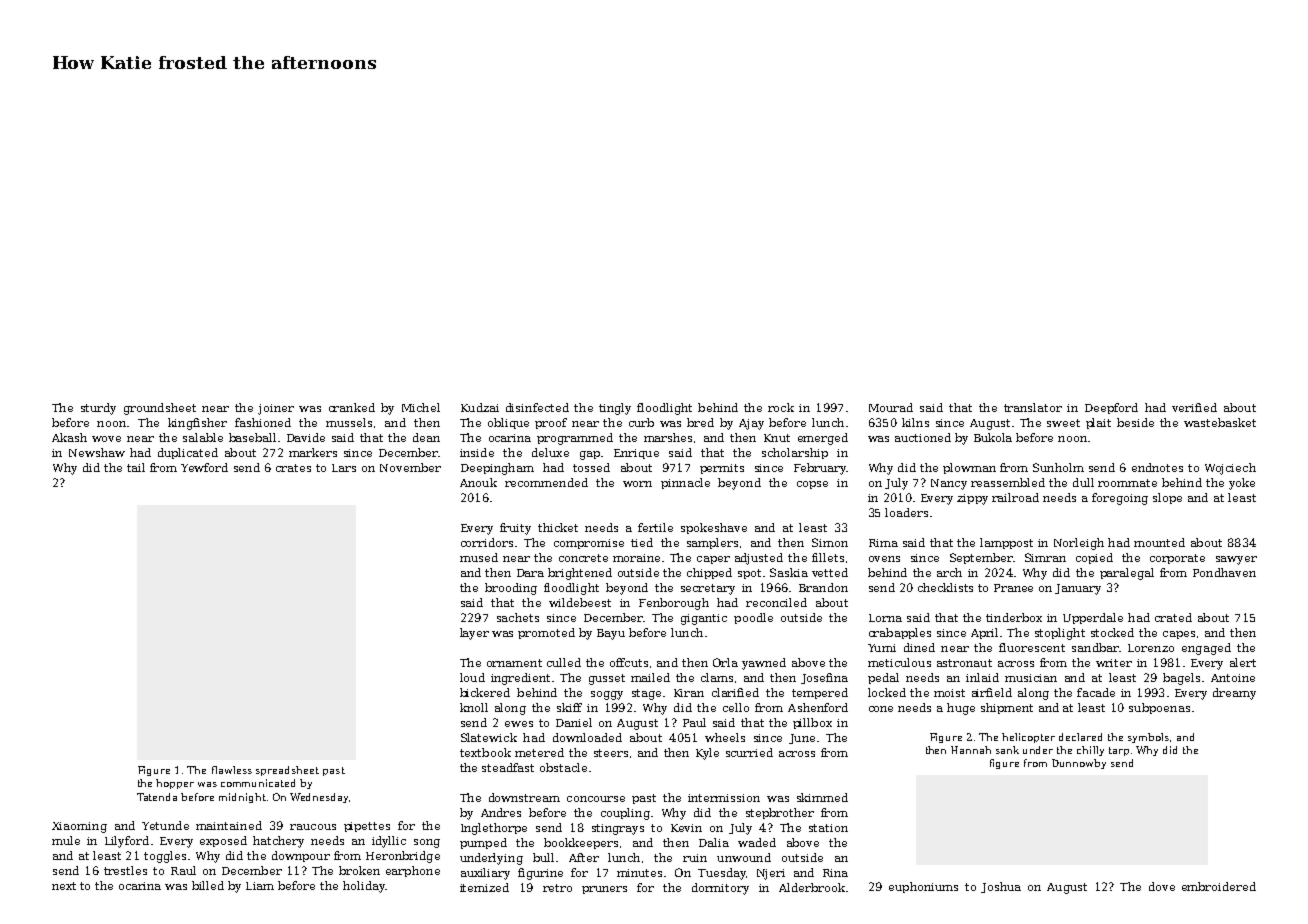 The image size is (1308, 924). Describe the element at coordinates (136, 467) in the screenshot. I see `tail` at that location.
